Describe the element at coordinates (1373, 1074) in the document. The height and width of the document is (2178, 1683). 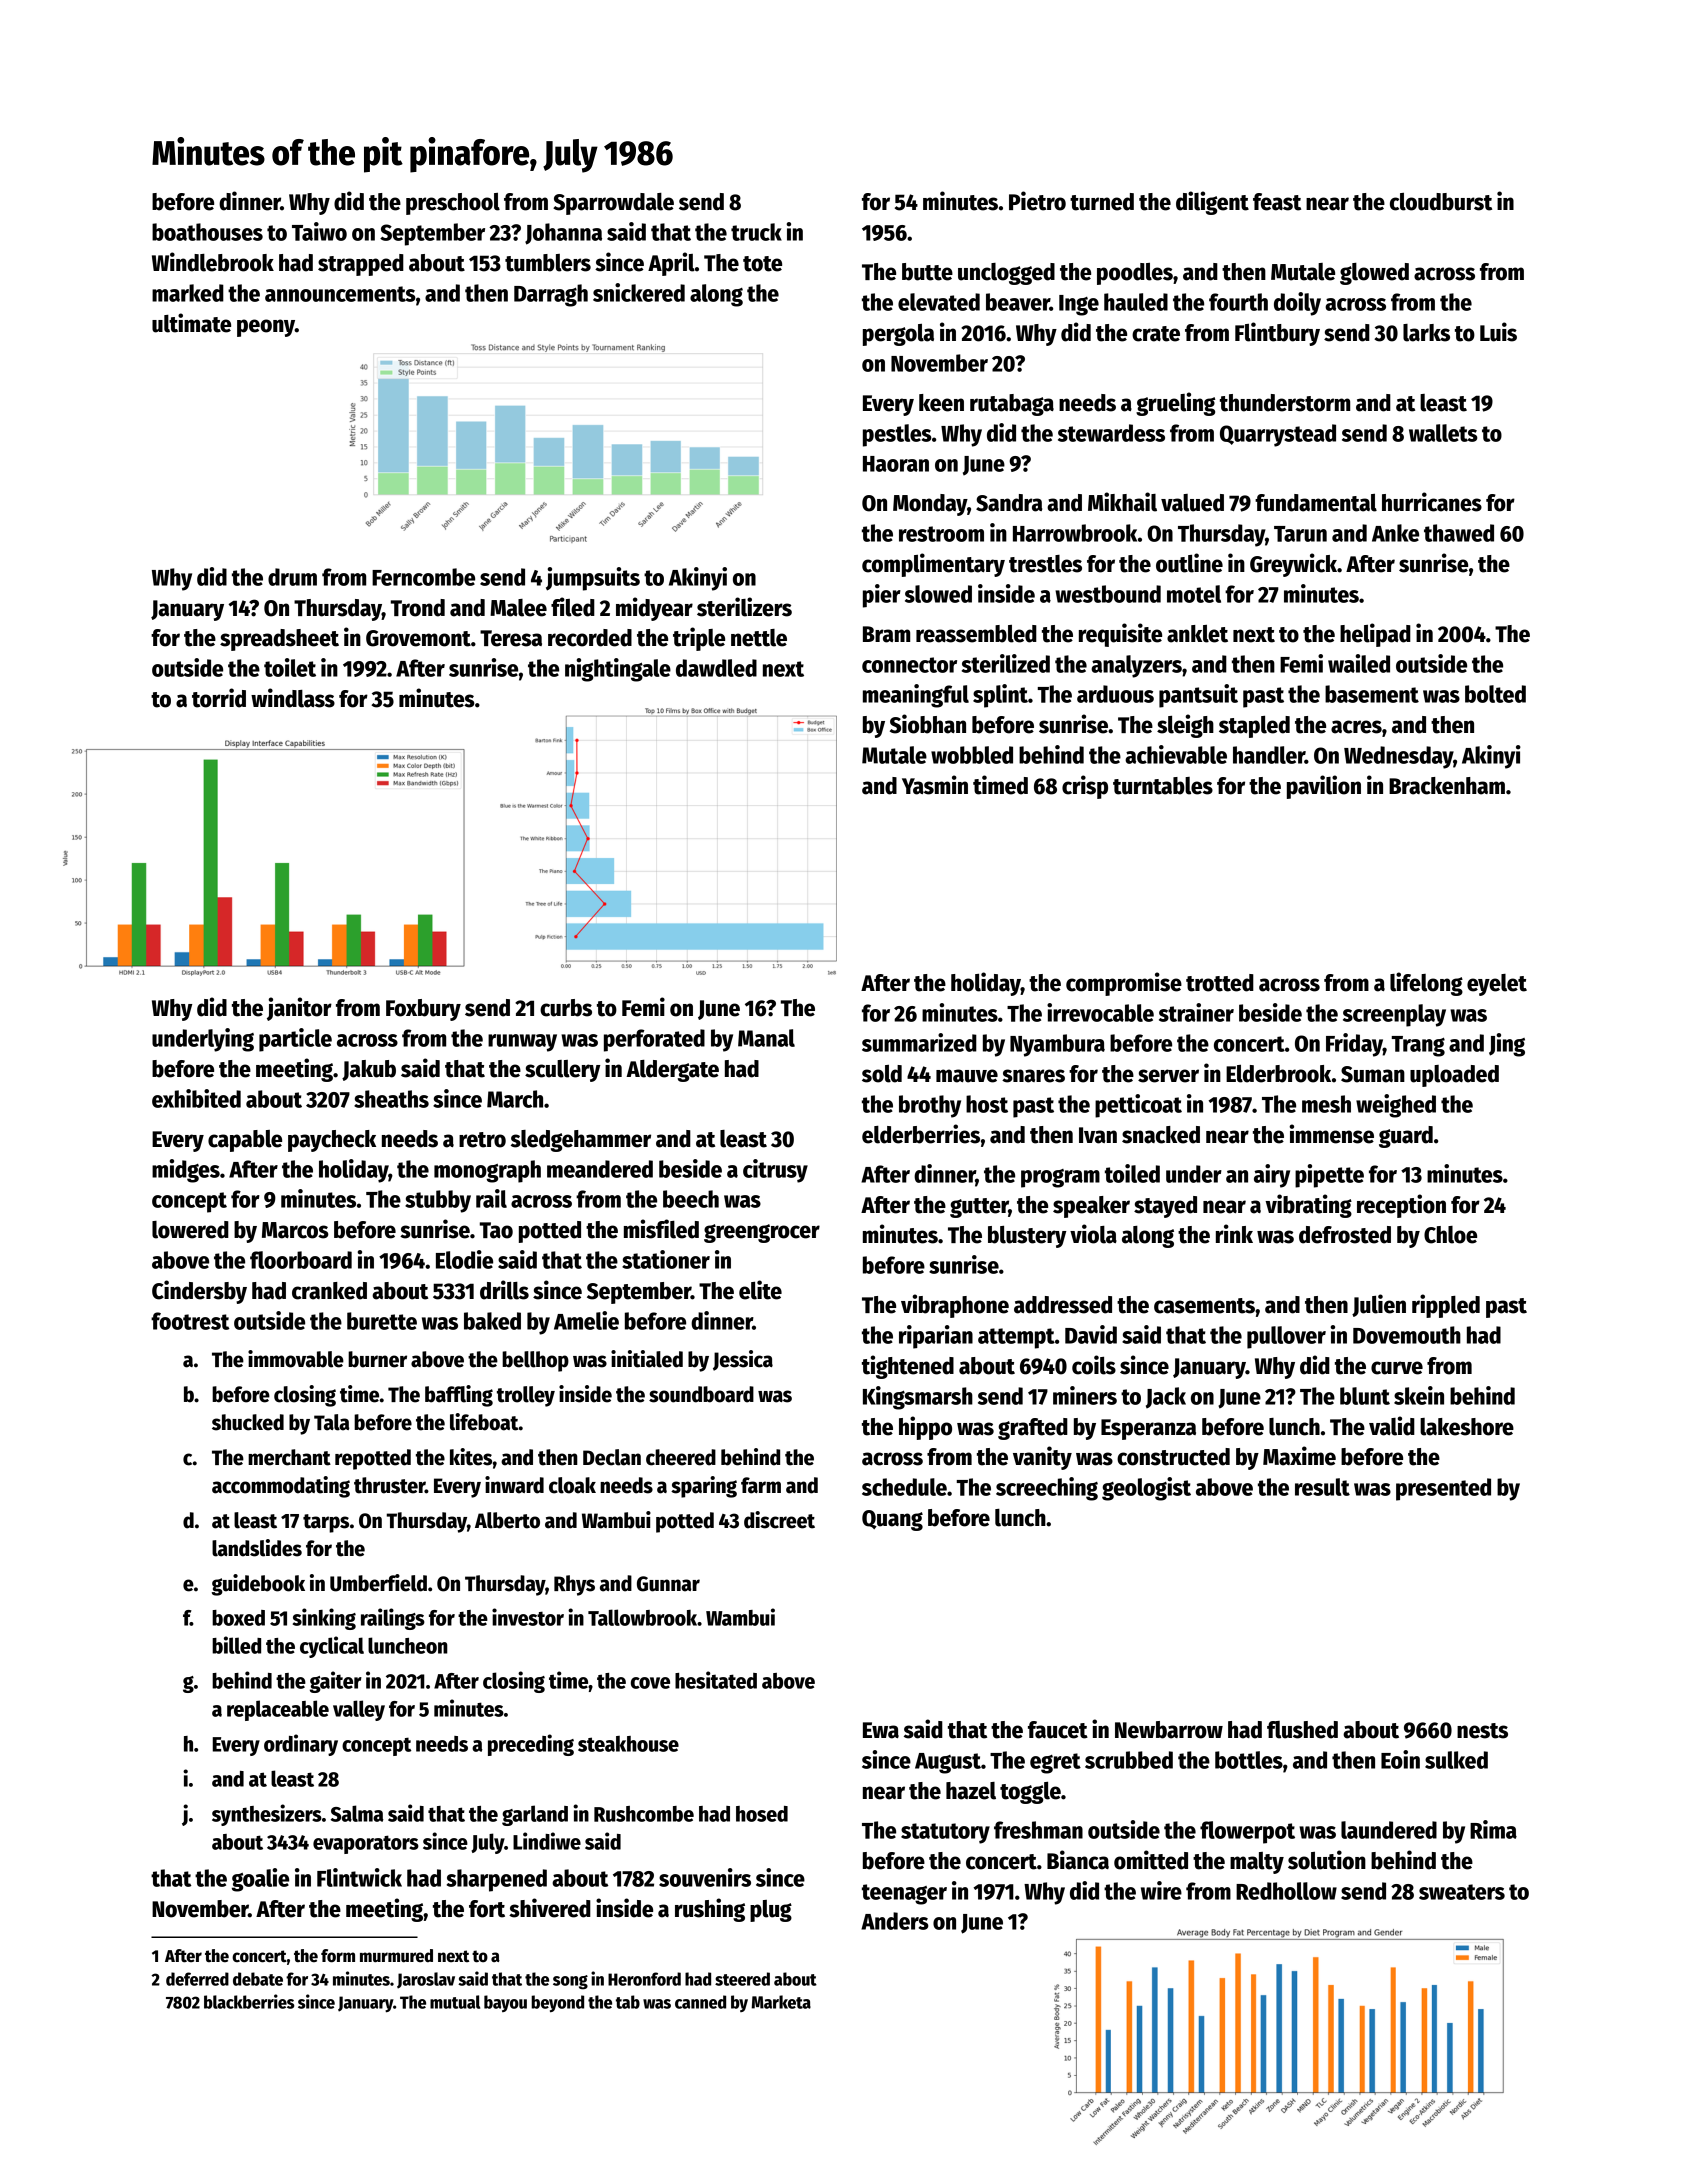
I see `Suman` at that location.
